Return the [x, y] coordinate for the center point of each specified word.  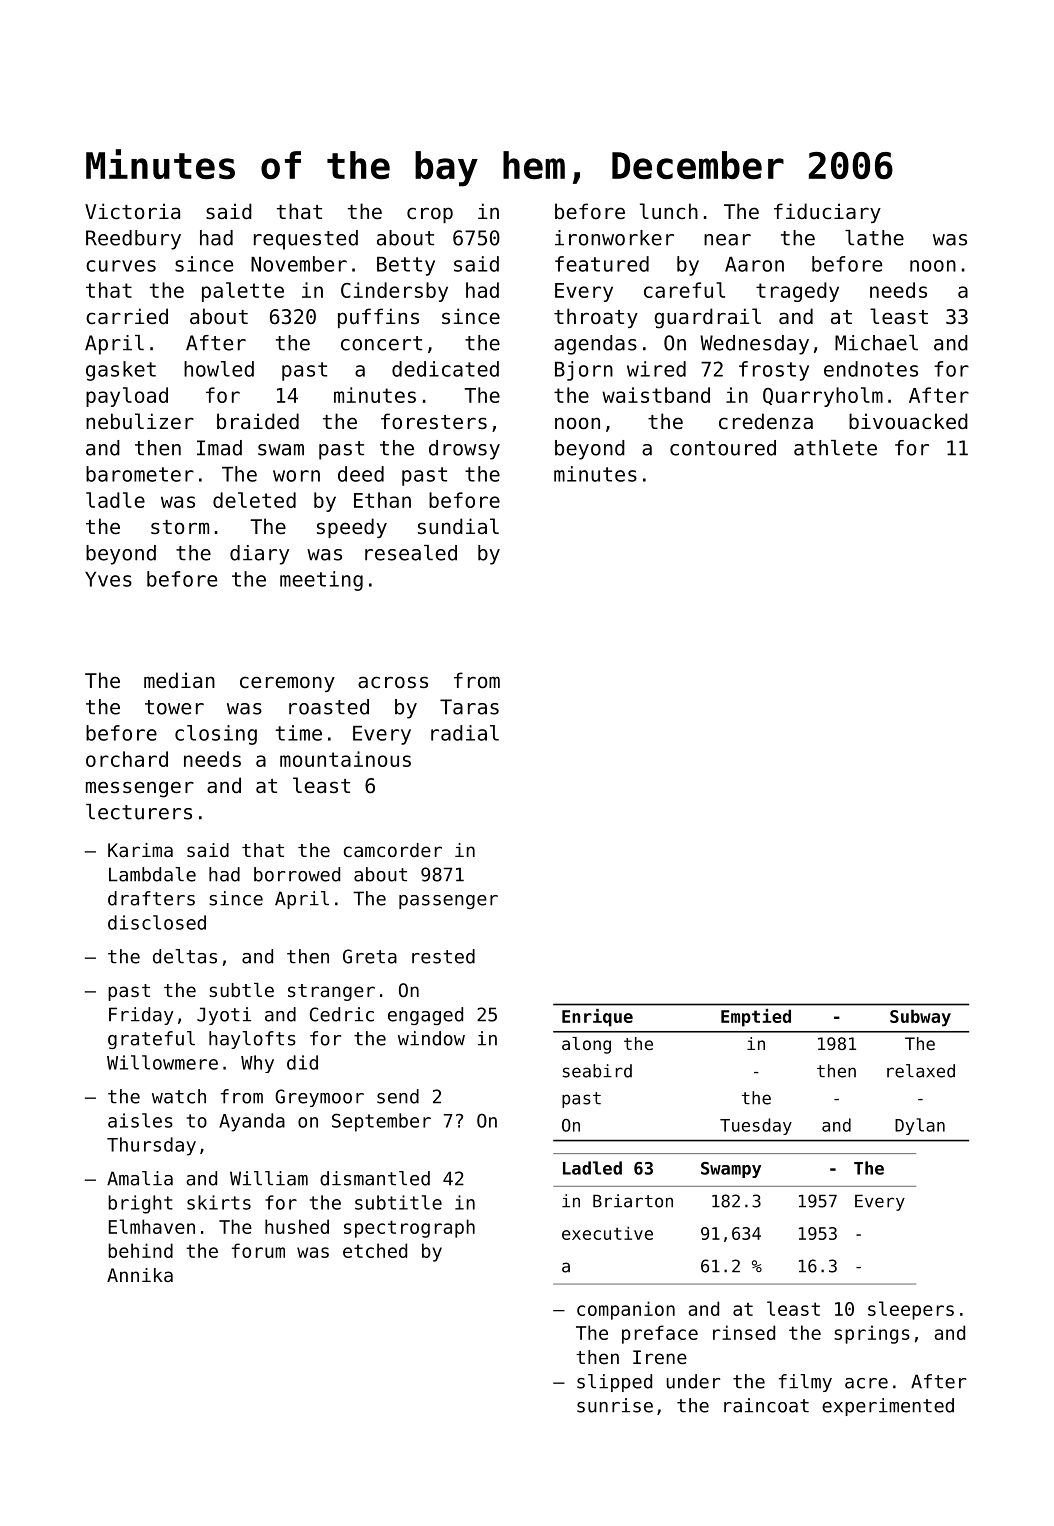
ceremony [287, 684]
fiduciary [827, 213]
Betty [406, 266]
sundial [458, 526]
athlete [835, 448]
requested [306, 240]
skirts [219, 1202]
